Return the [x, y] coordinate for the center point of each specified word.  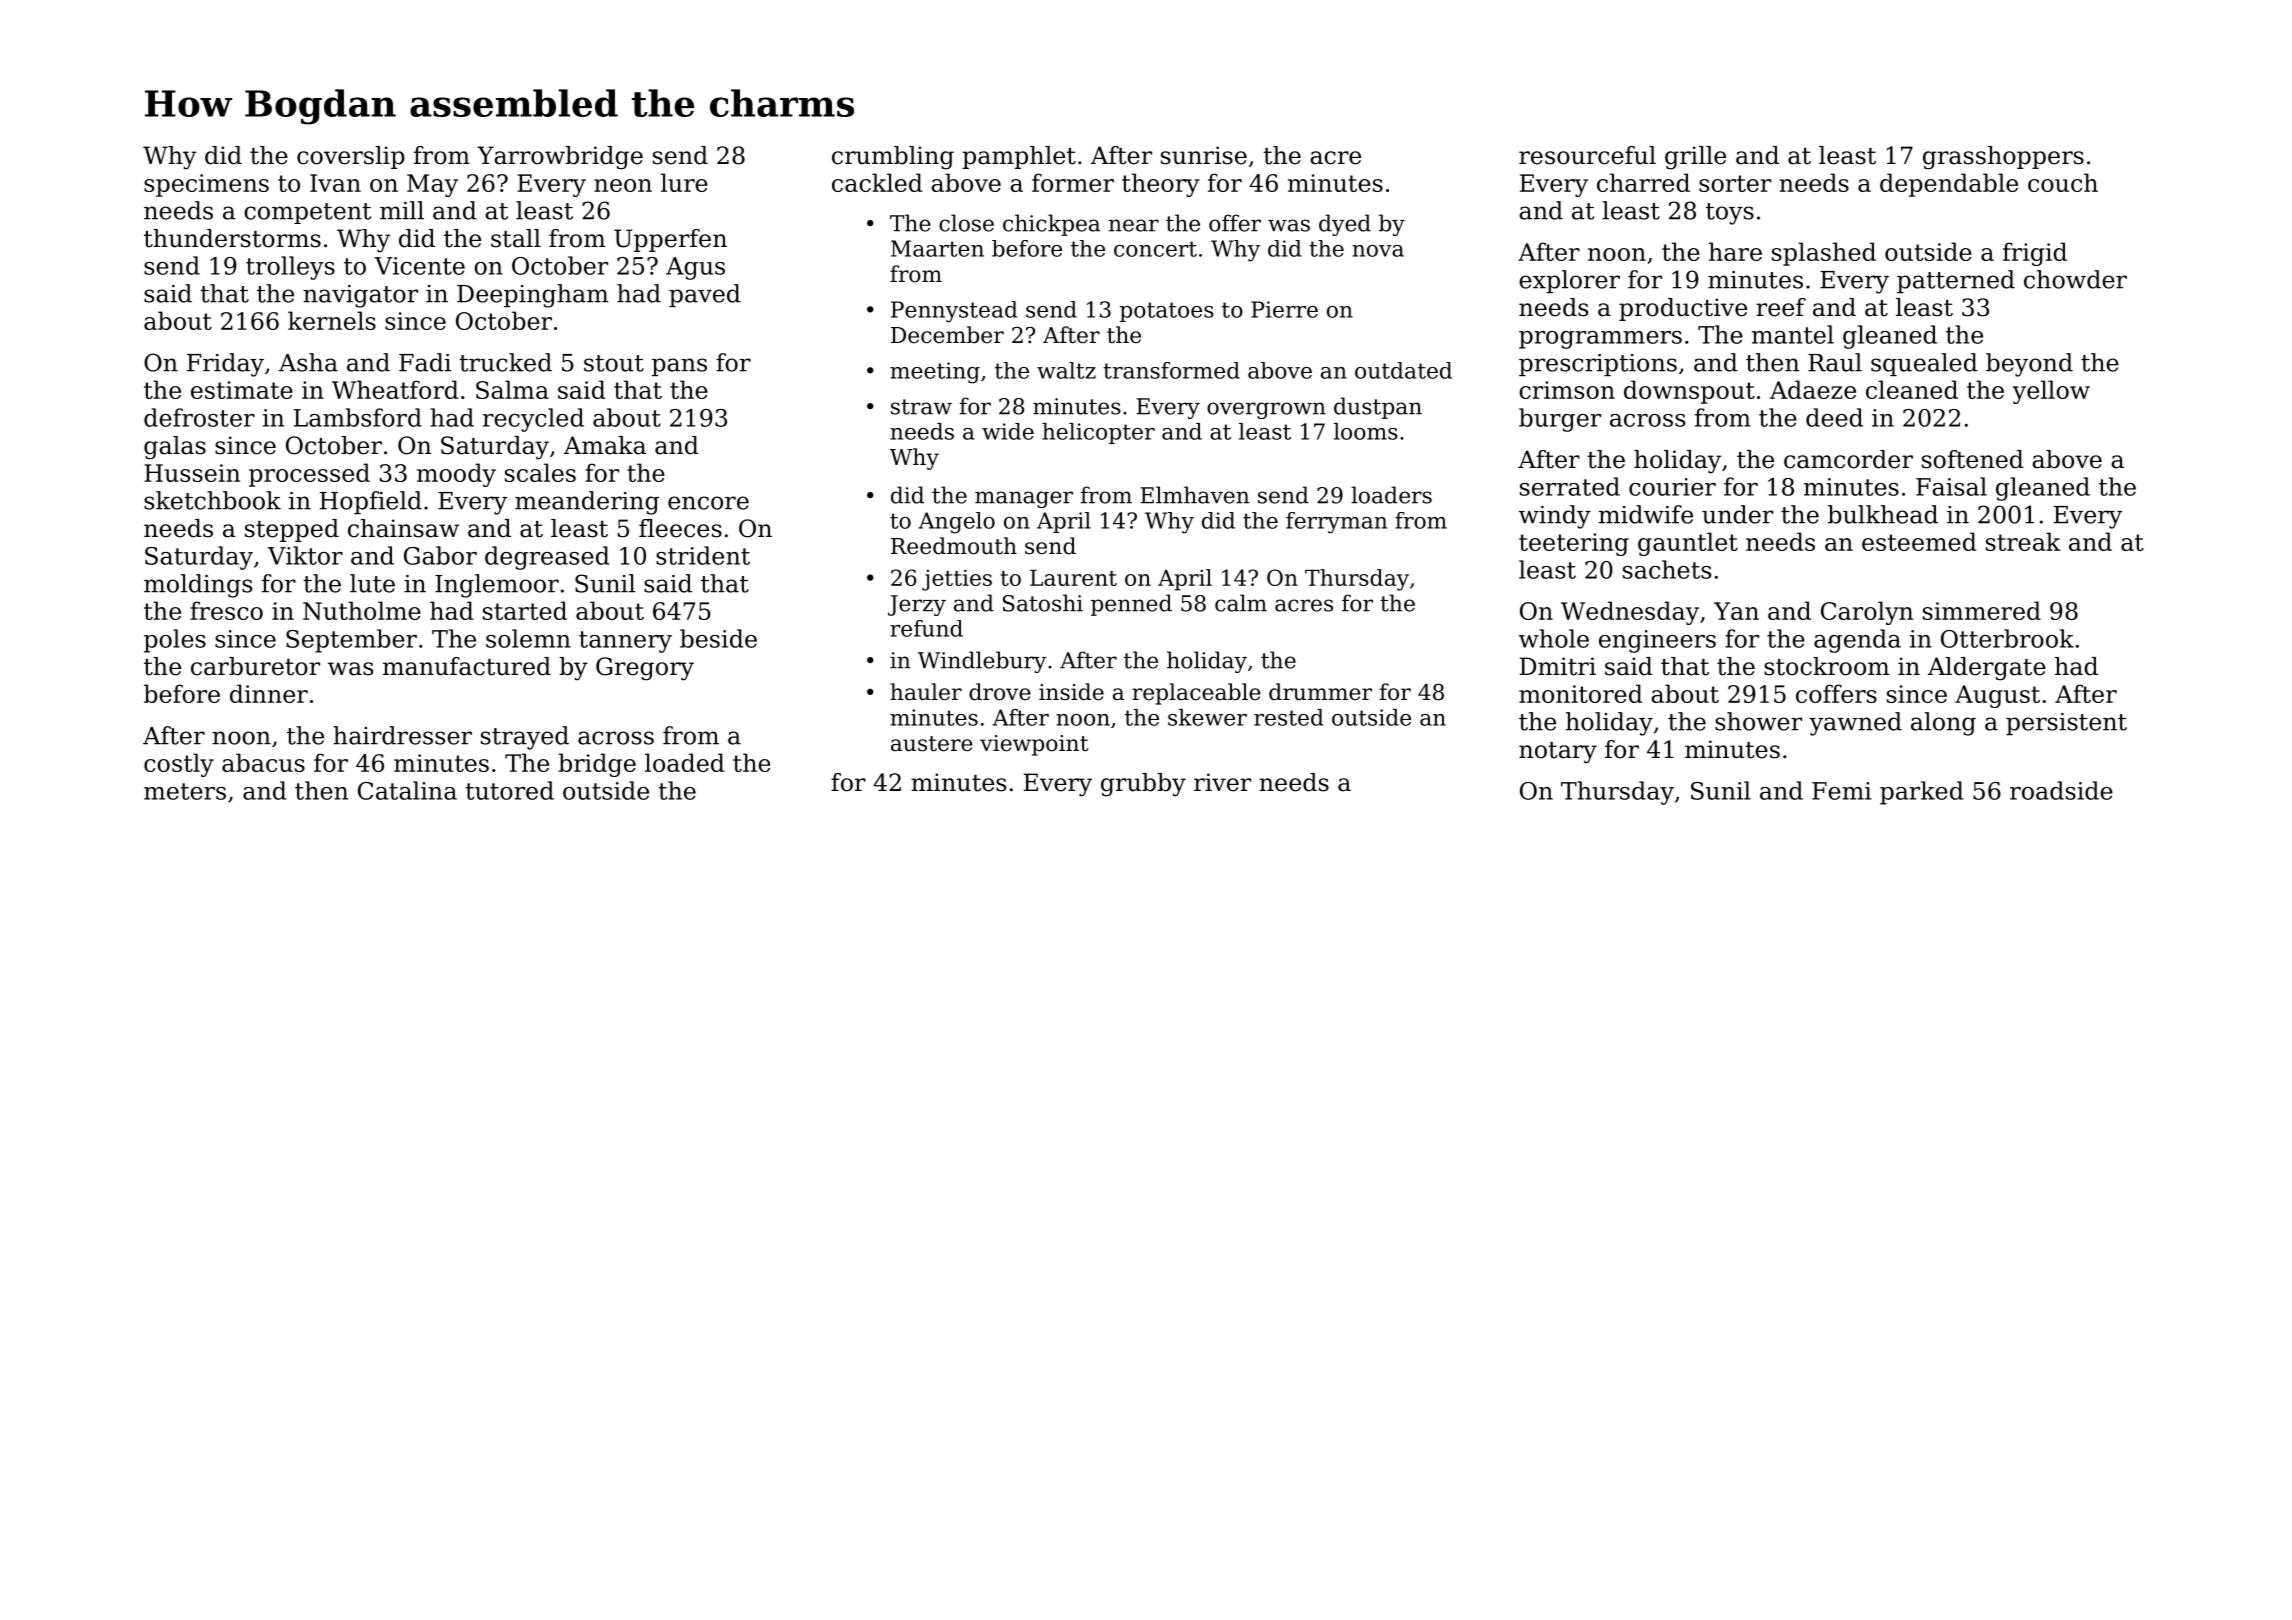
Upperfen [670, 240]
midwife [1646, 514]
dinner [269, 693]
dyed [1345, 225]
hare [1735, 251]
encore [708, 503]
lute [372, 583]
